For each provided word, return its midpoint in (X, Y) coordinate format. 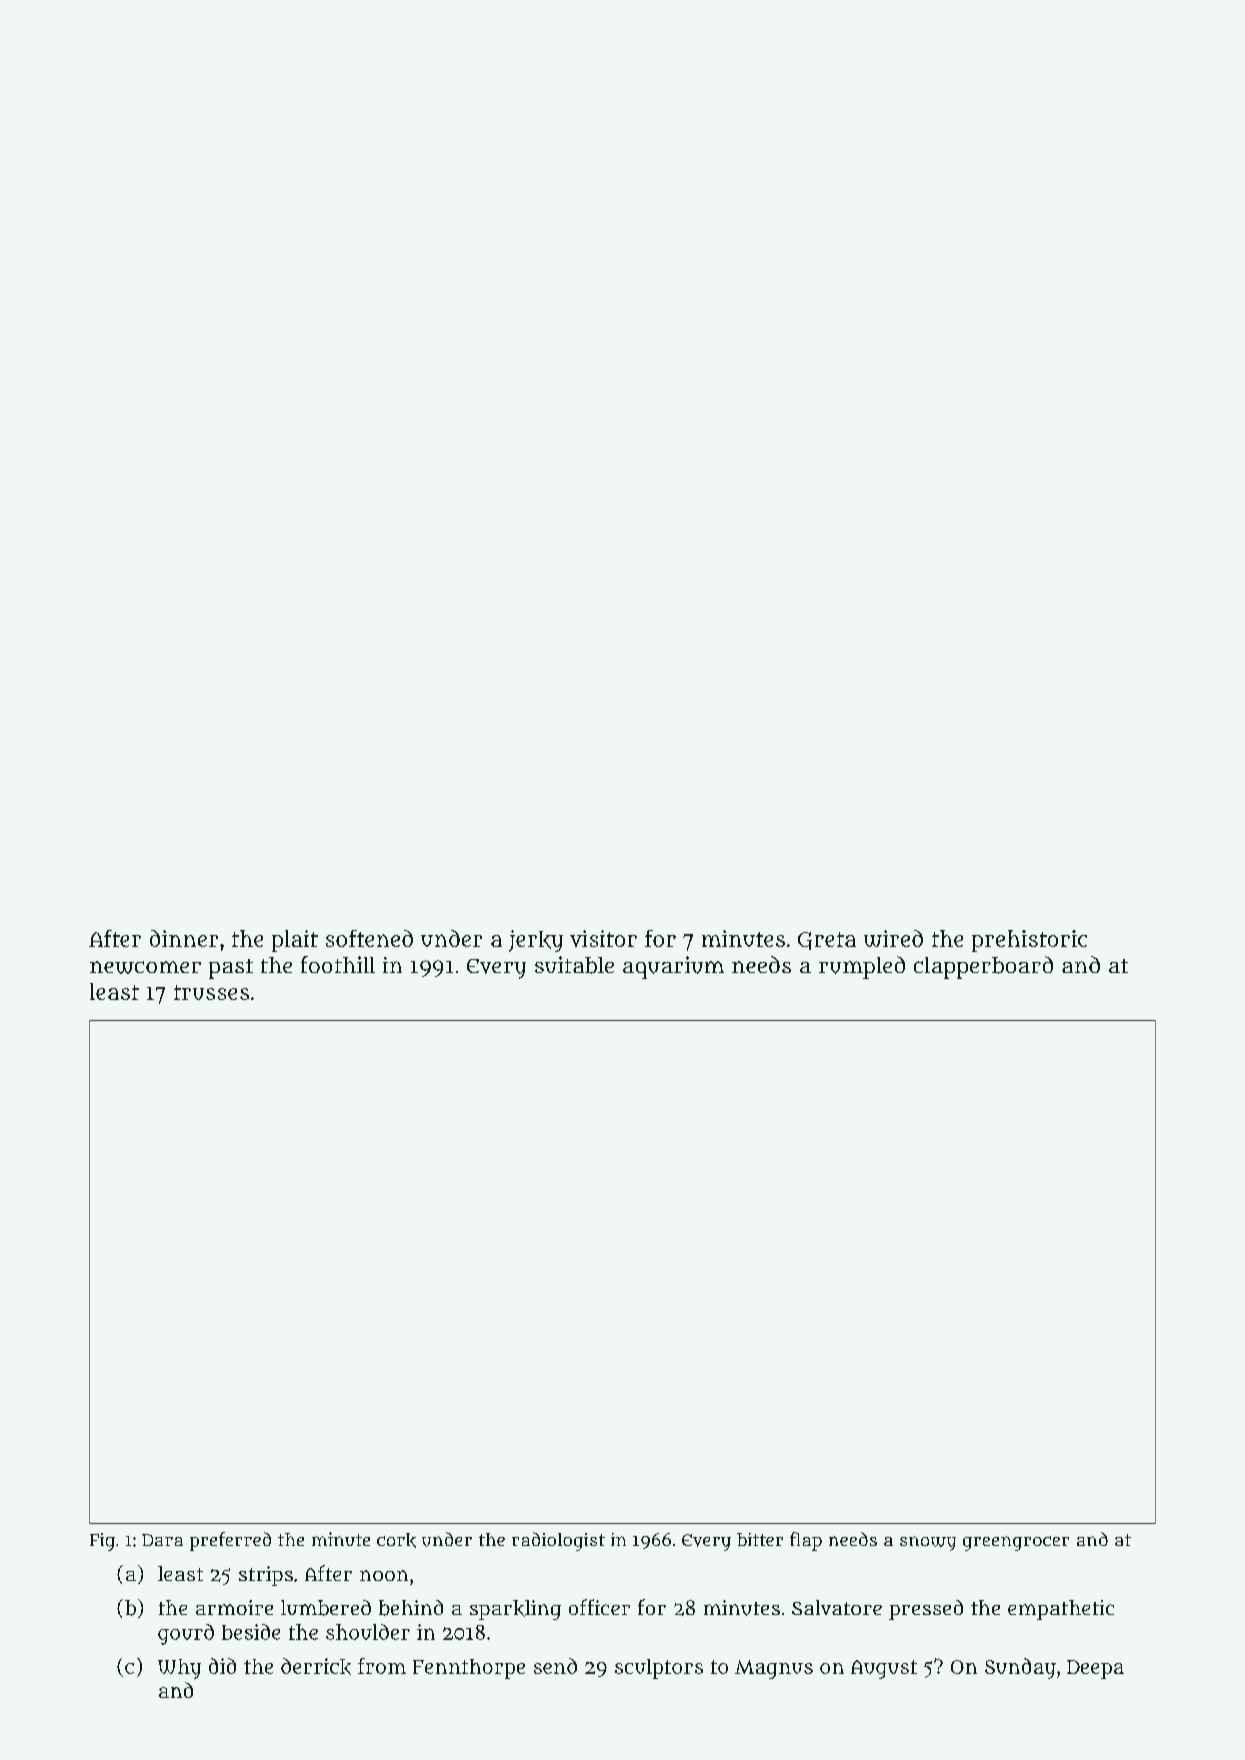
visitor (603, 938)
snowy (928, 1543)
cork (396, 1540)
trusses (211, 992)
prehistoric (1029, 941)
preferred (230, 1541)
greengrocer (1016, 1543)
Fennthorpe (469, 1669)
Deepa (1095, 1669)
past (231, 969)
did (222, 1666)
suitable (574, 965)
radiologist (558, 1541)
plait (295, 941)
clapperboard (983, 967)
